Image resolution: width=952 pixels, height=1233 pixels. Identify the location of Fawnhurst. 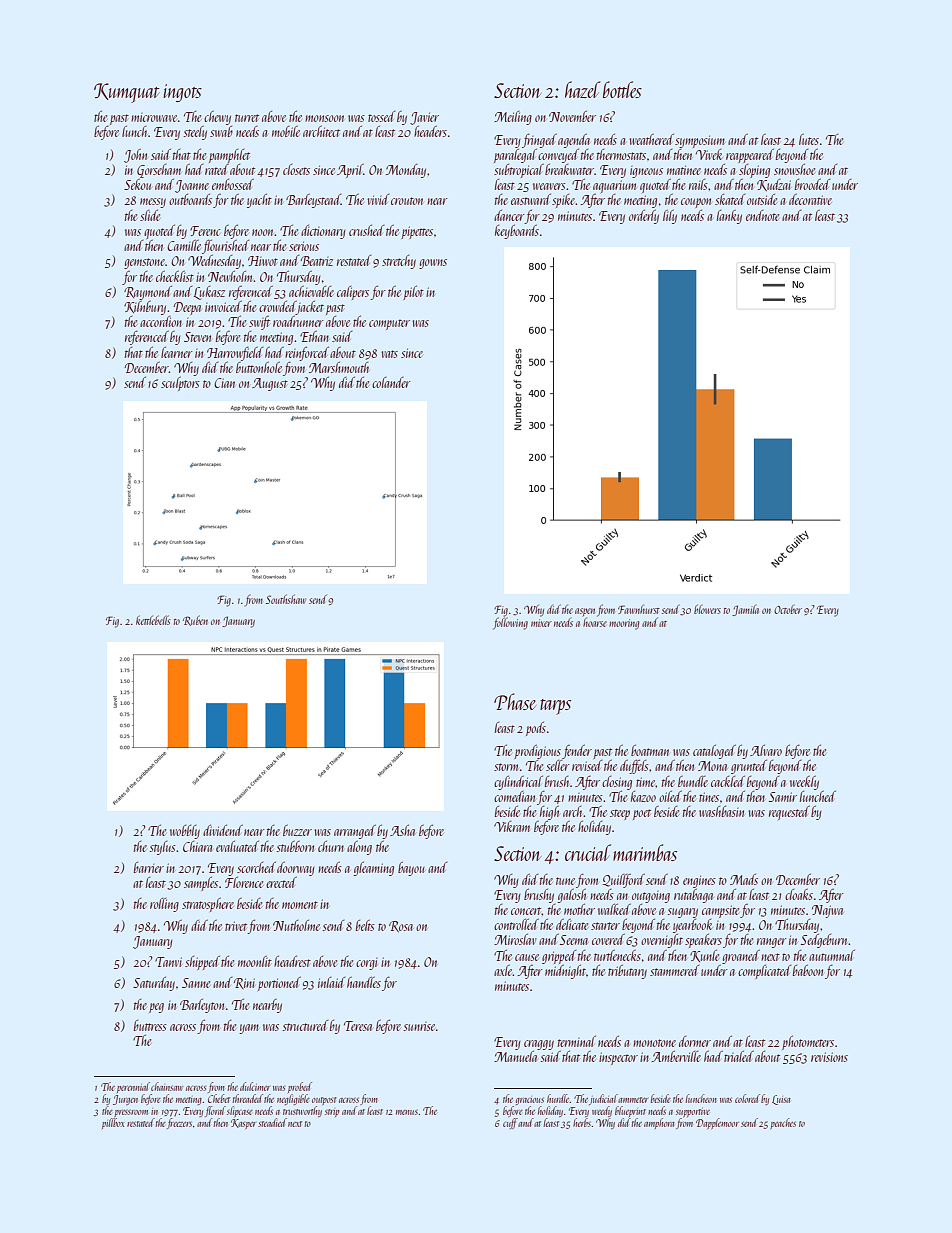
(639, 609).
